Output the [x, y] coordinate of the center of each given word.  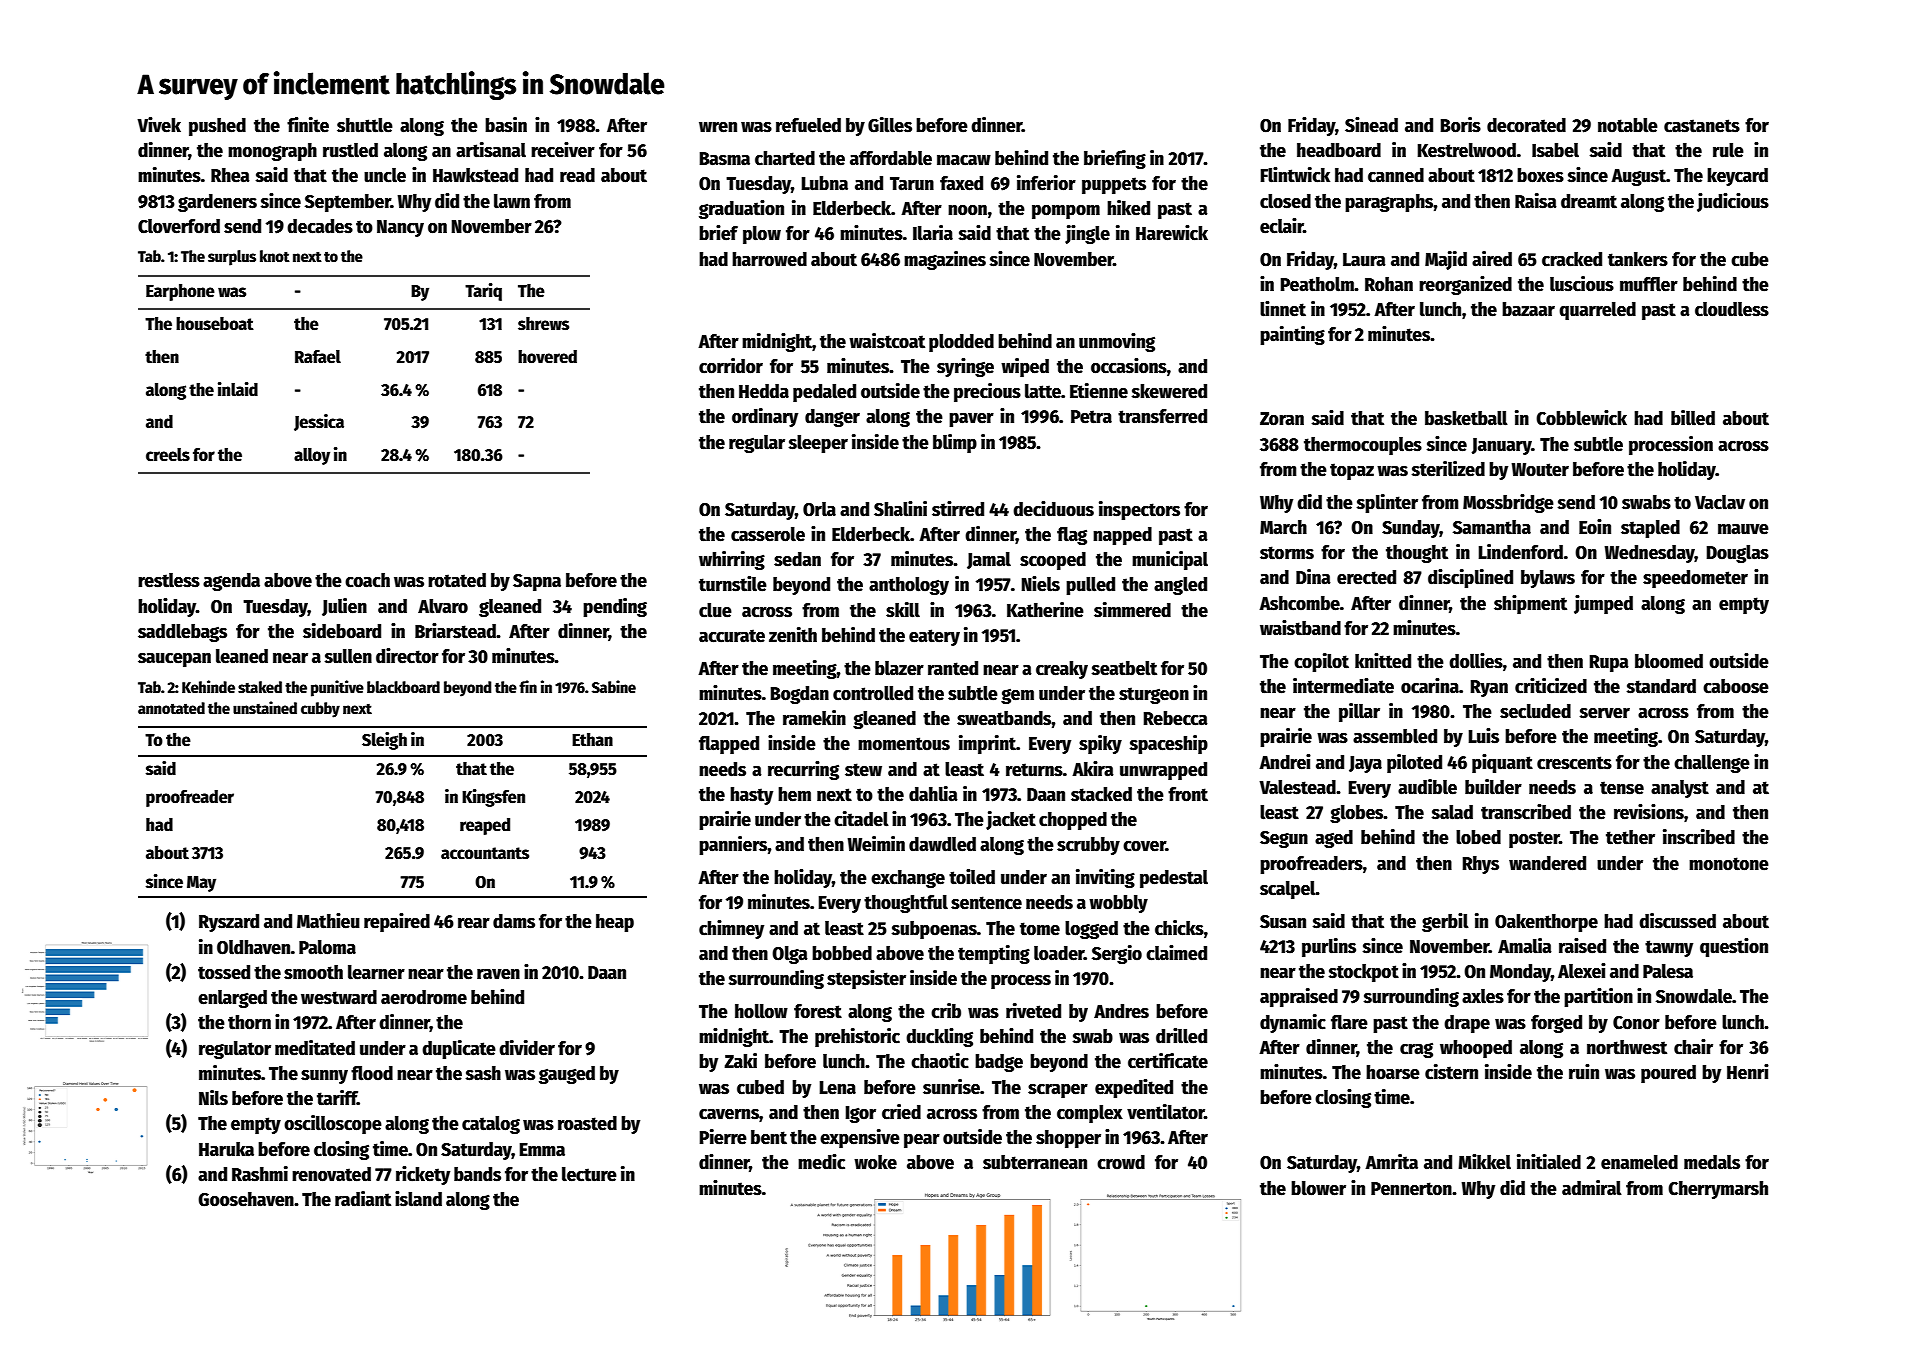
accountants [485, 853]
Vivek [159, 125]
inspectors [1139, 510]
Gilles [890, 125]
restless [169, 580]
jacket [1011, 820]
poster [1534, 839]
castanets [1702, 126]
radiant [363, 1199]
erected [1366, 577]
